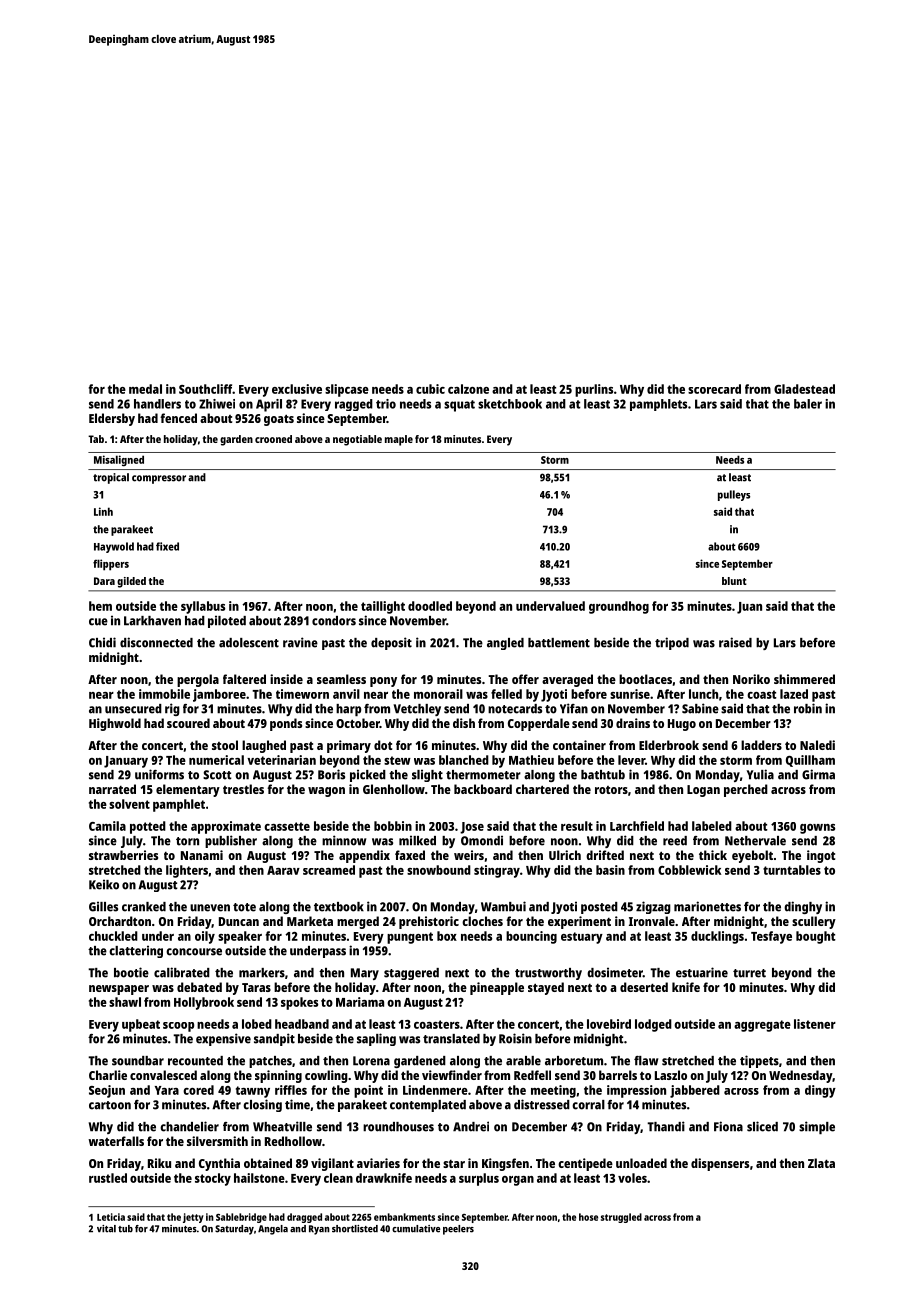 The width and height of the image is (924, 1308). What do you see at coordinates (297, 389) in the image?
I see `exclusive` at bounding box center [297, 389].
